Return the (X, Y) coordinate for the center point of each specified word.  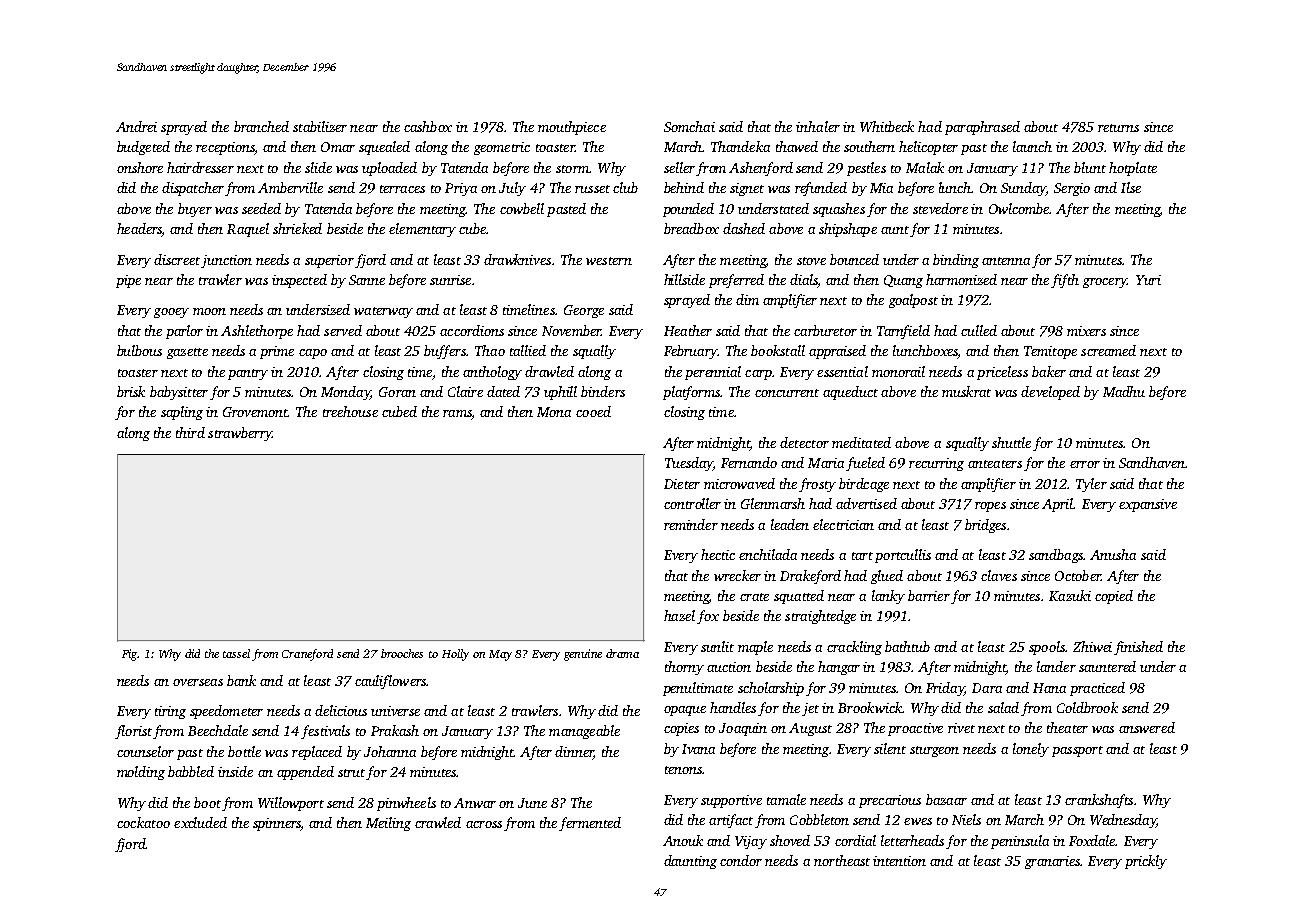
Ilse (1131, 187)
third (190, 432)
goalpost (913, 301)
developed (1050, 393)
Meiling (388, 824)
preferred (736, 281)
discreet (177, 259)
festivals (325, 732)
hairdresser (200, 167)
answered (1147, 727)
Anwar (475, 803)
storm (572, 169)
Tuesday (689, 464)
